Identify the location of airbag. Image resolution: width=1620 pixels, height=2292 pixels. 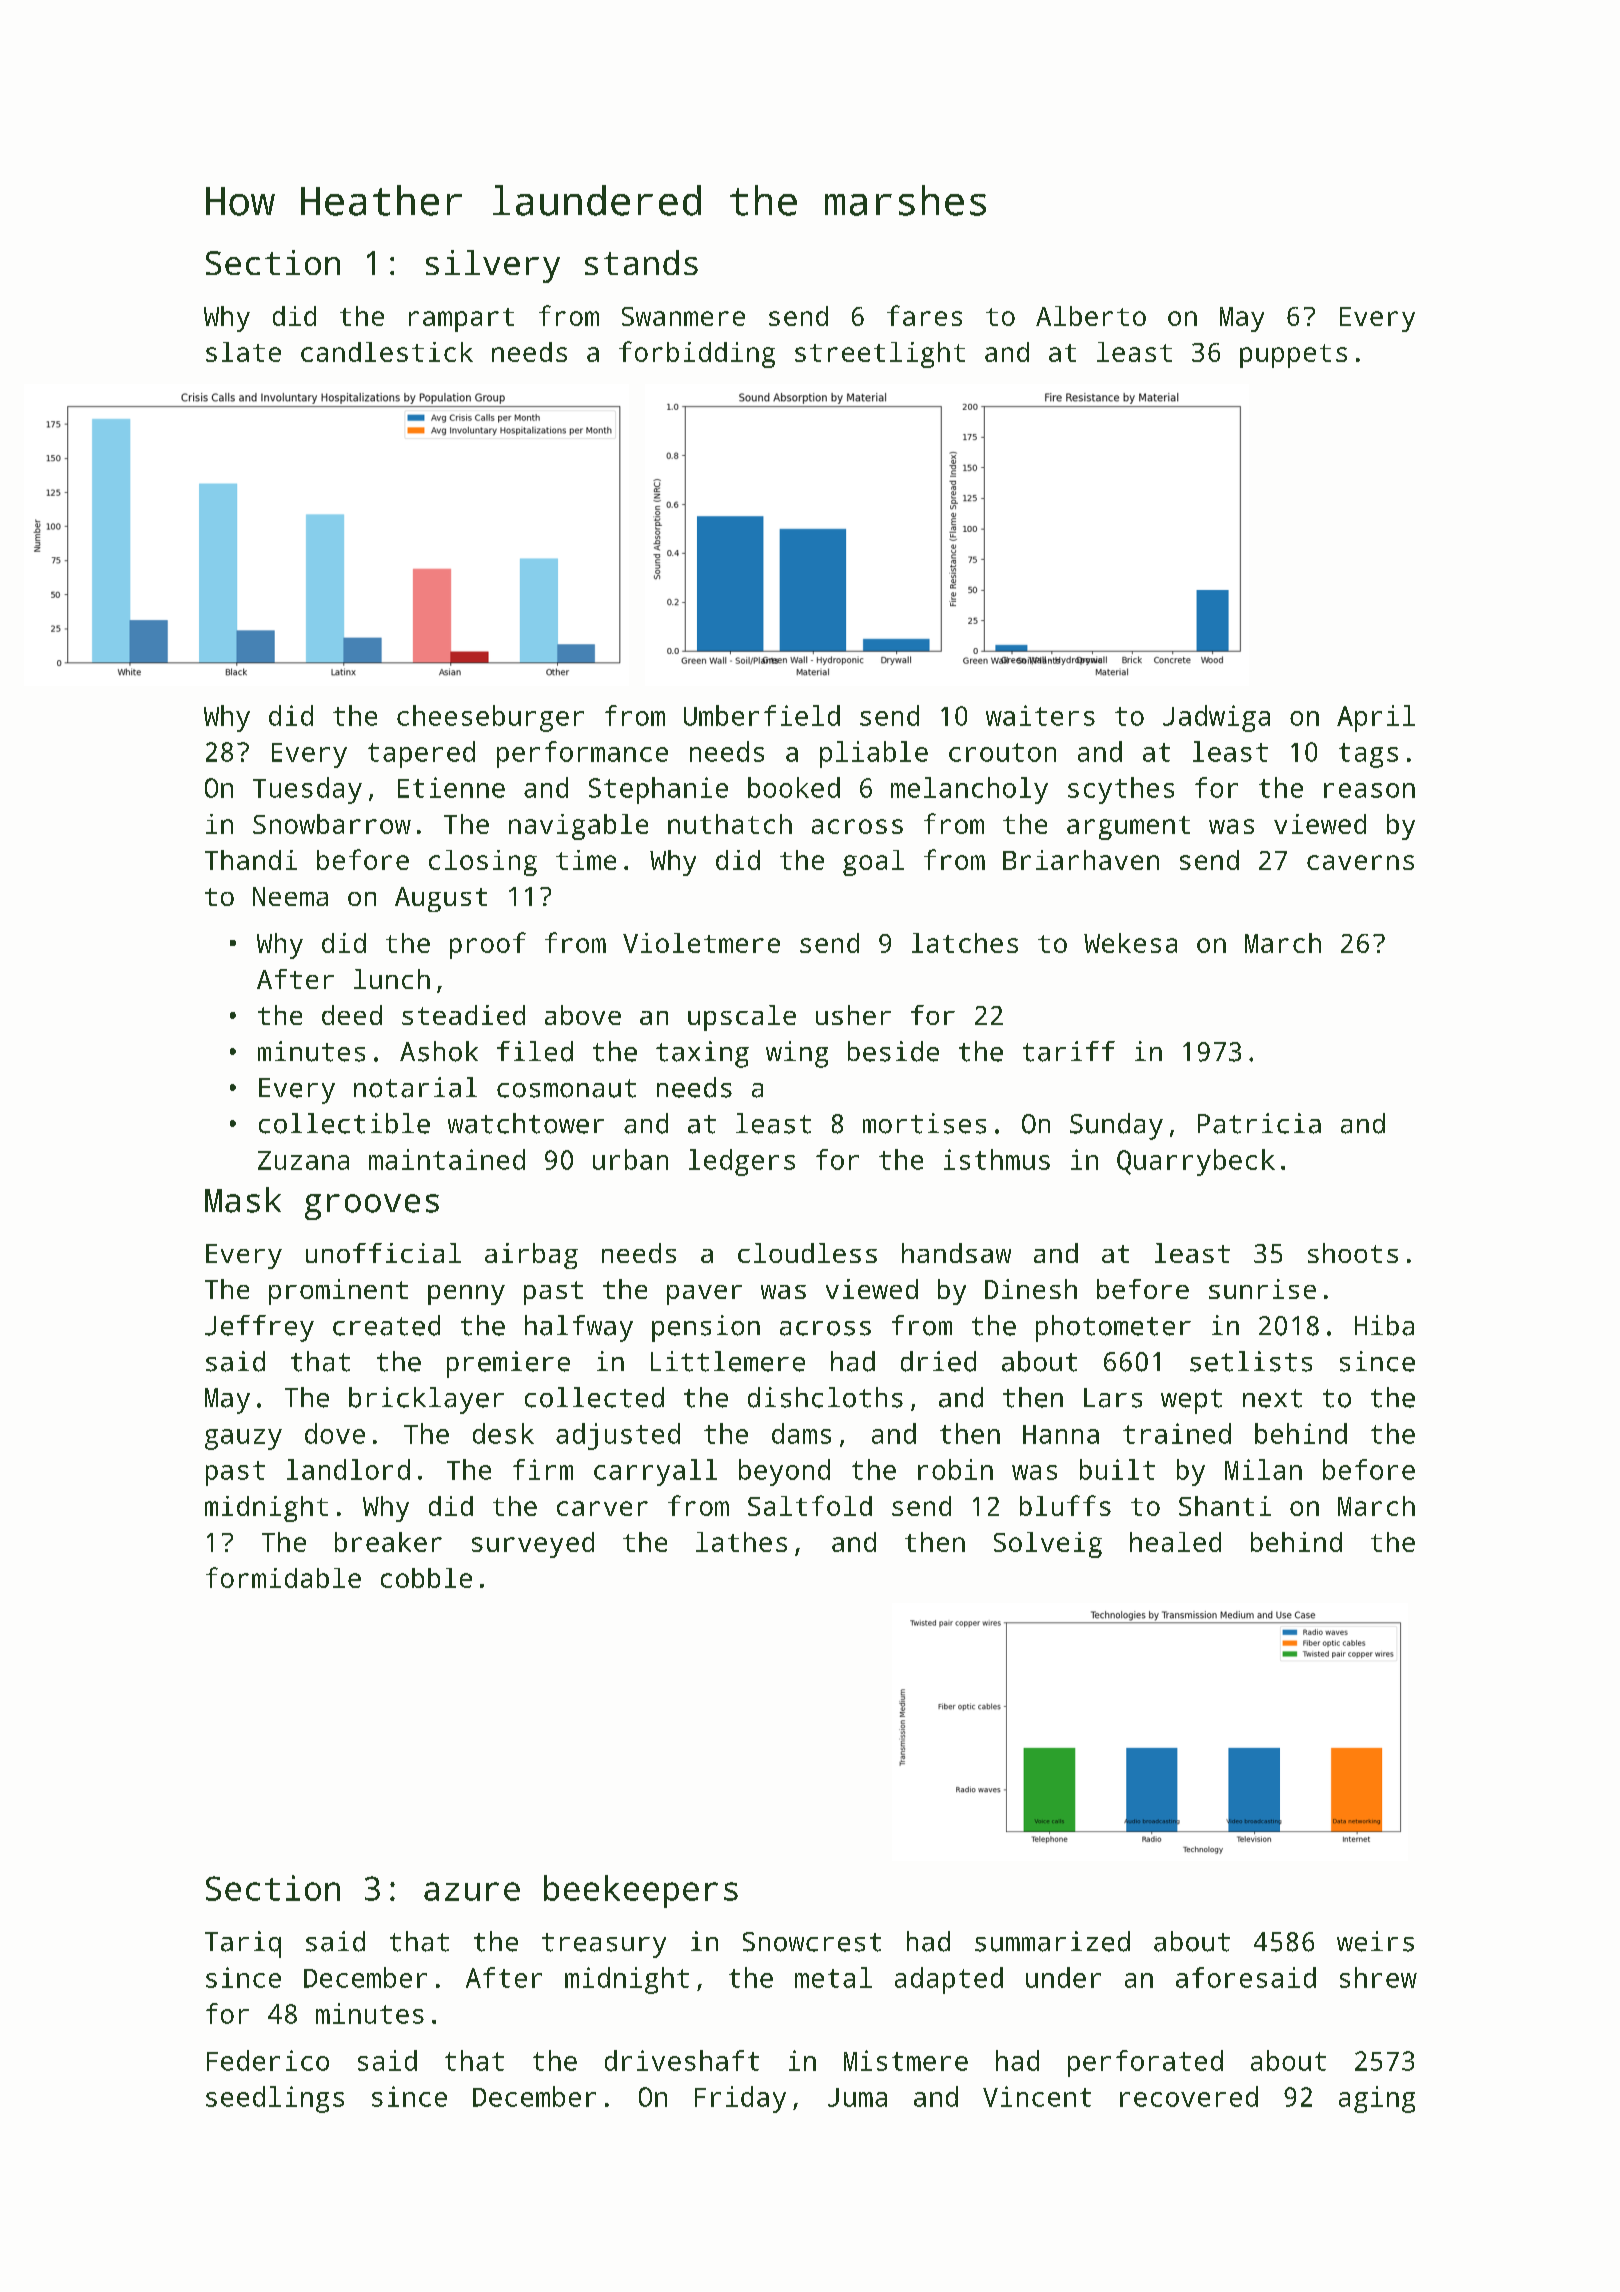
(531, 1256).
